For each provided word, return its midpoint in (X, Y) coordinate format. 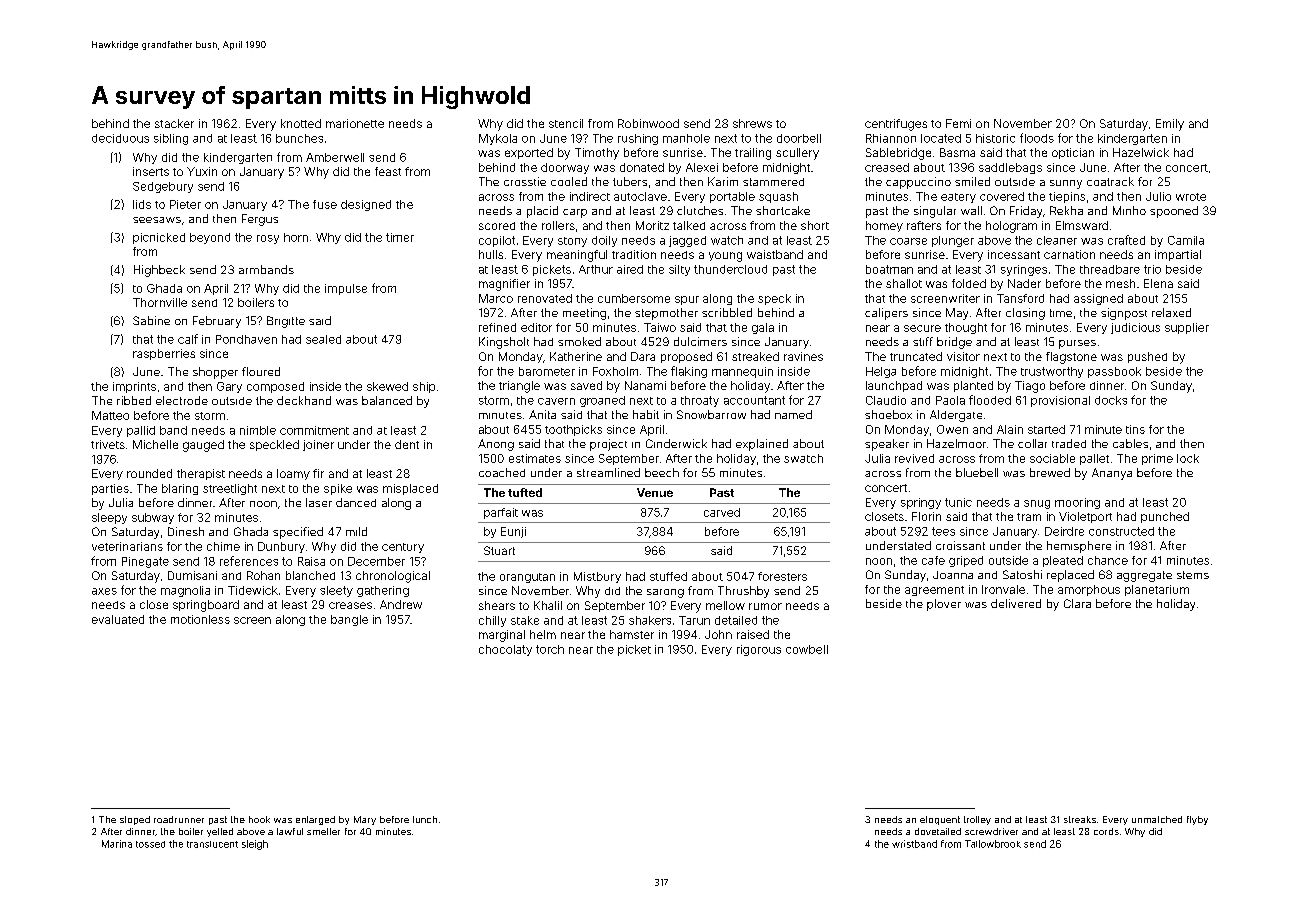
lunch (425, 819)
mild (356, 531)
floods (1037, 138)
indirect (590, 196)
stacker (174, 123)
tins (1135, 429)
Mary (365, 820)
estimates (535, 458)
